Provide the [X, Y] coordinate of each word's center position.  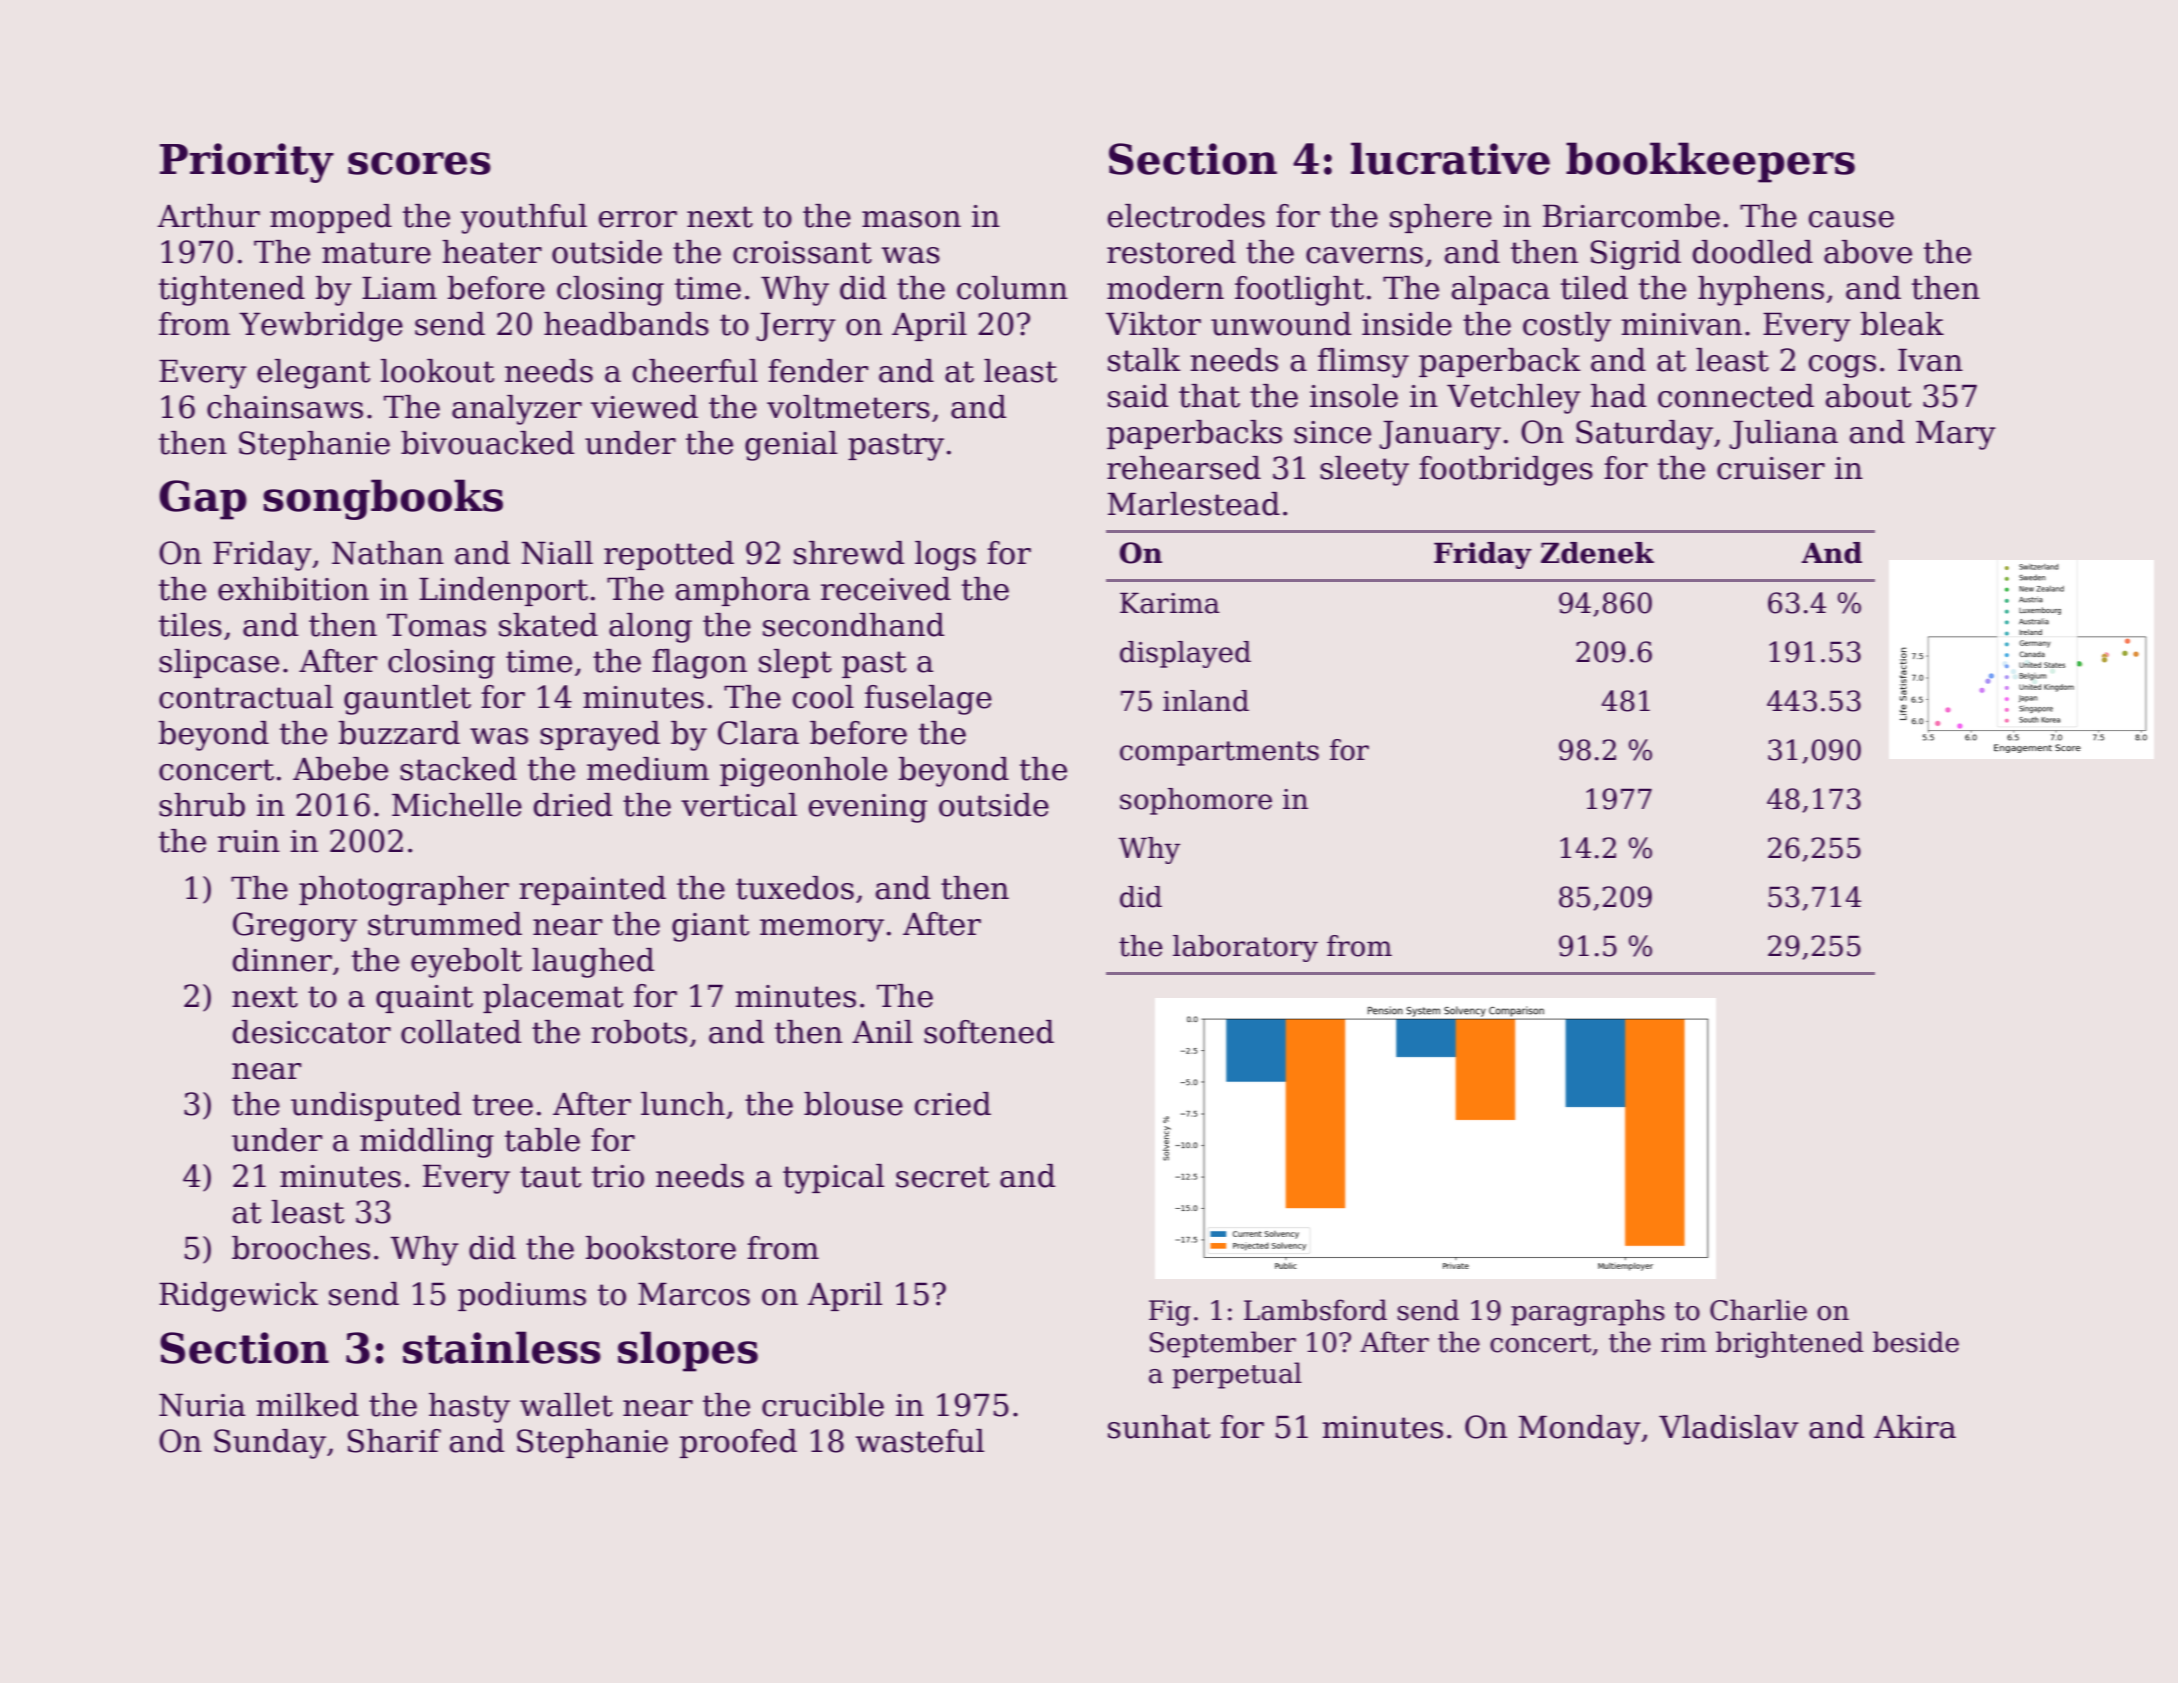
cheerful [695, 371]
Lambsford [1315, 1310]
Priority [247, 163]
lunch [683, 1104]
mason [911, 219]
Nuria [202, 1405]
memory [822, 930]
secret [942, 1177]
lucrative [1450, 158]
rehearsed [1184, 468]
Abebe [340, 769]
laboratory [1245, 948]
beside [1916, 1342]
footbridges [1506, 471]
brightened [1790, 1344]
